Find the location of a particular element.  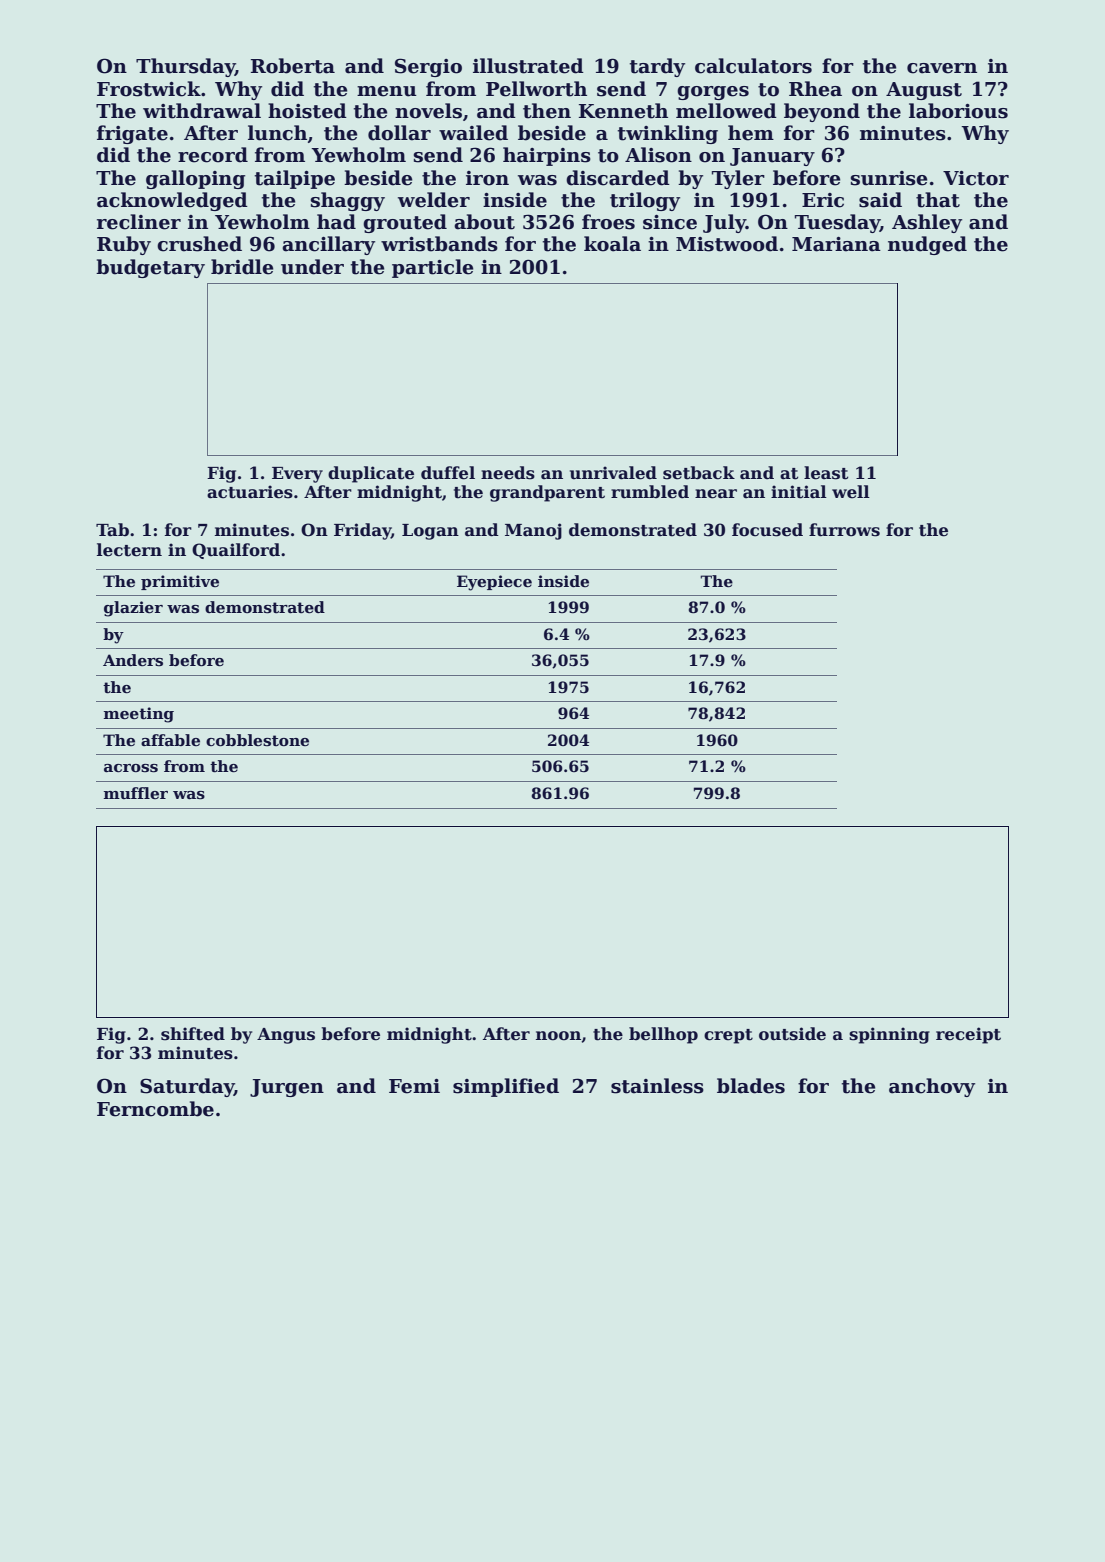

Thursday is located at coordinates (185, 67).
